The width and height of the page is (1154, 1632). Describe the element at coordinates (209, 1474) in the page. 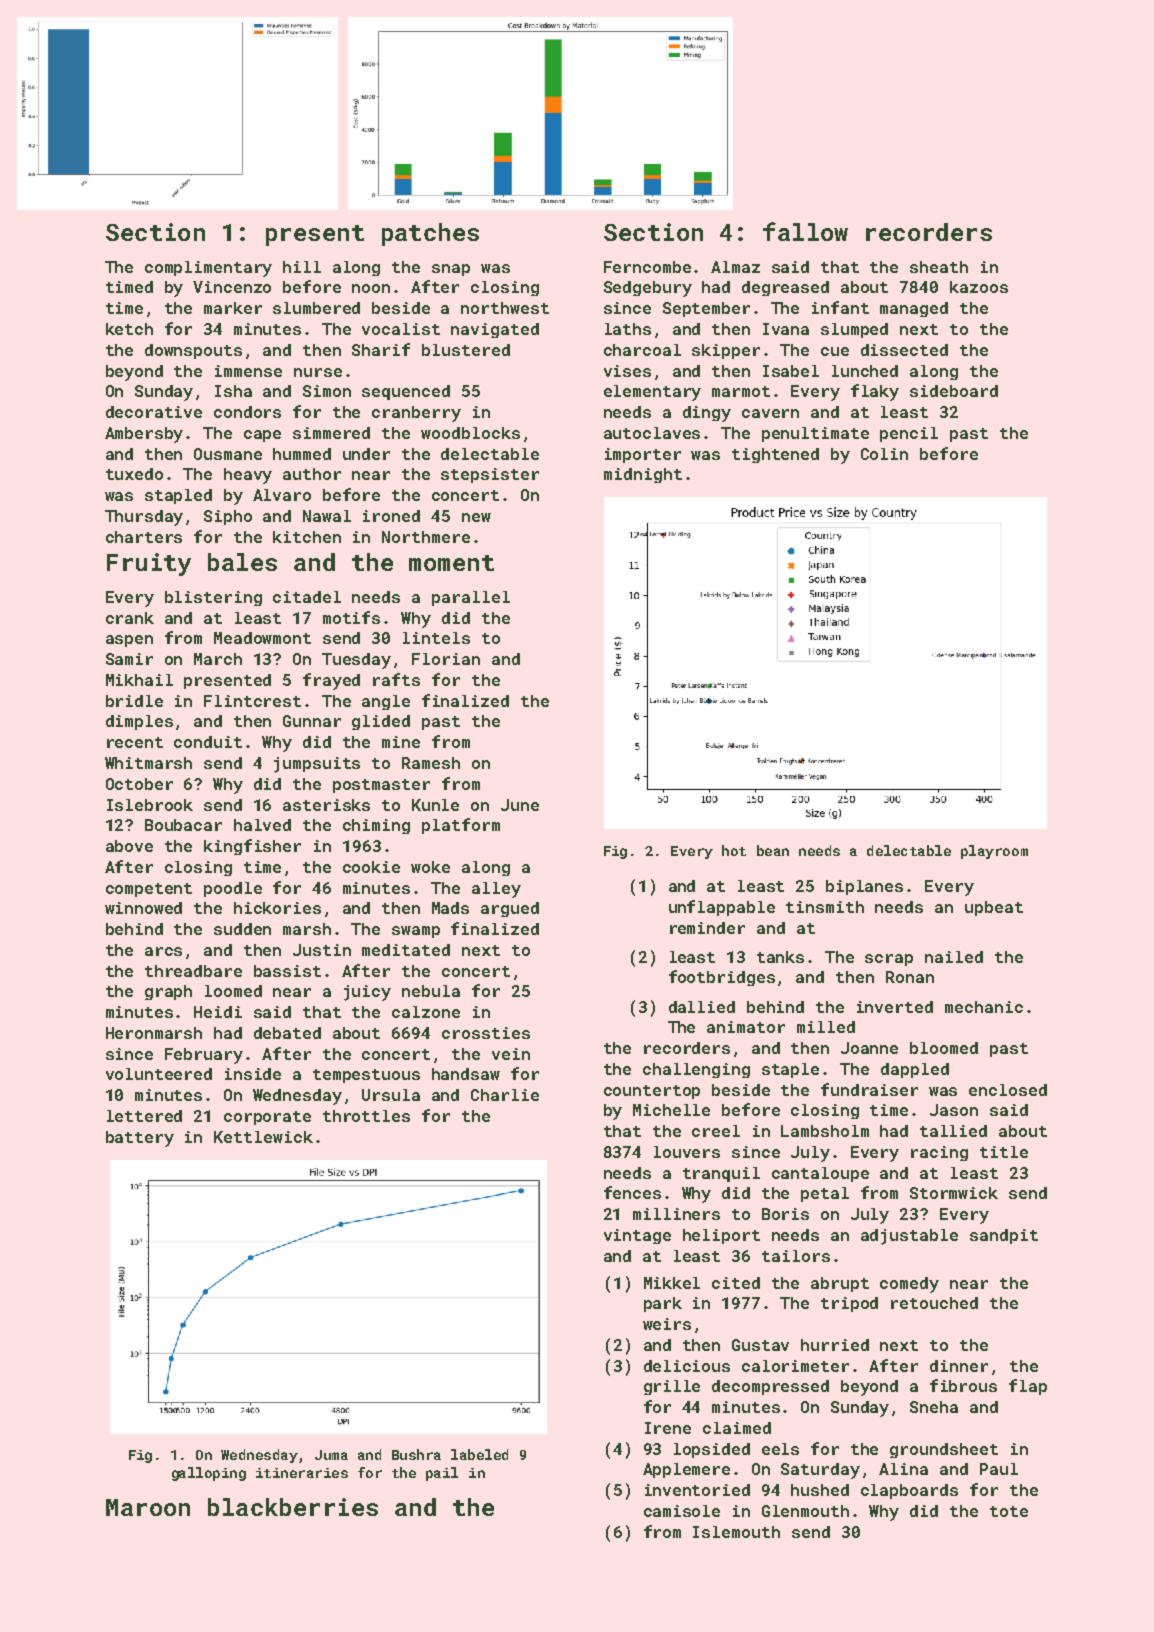

I see `galloping` at that location.
